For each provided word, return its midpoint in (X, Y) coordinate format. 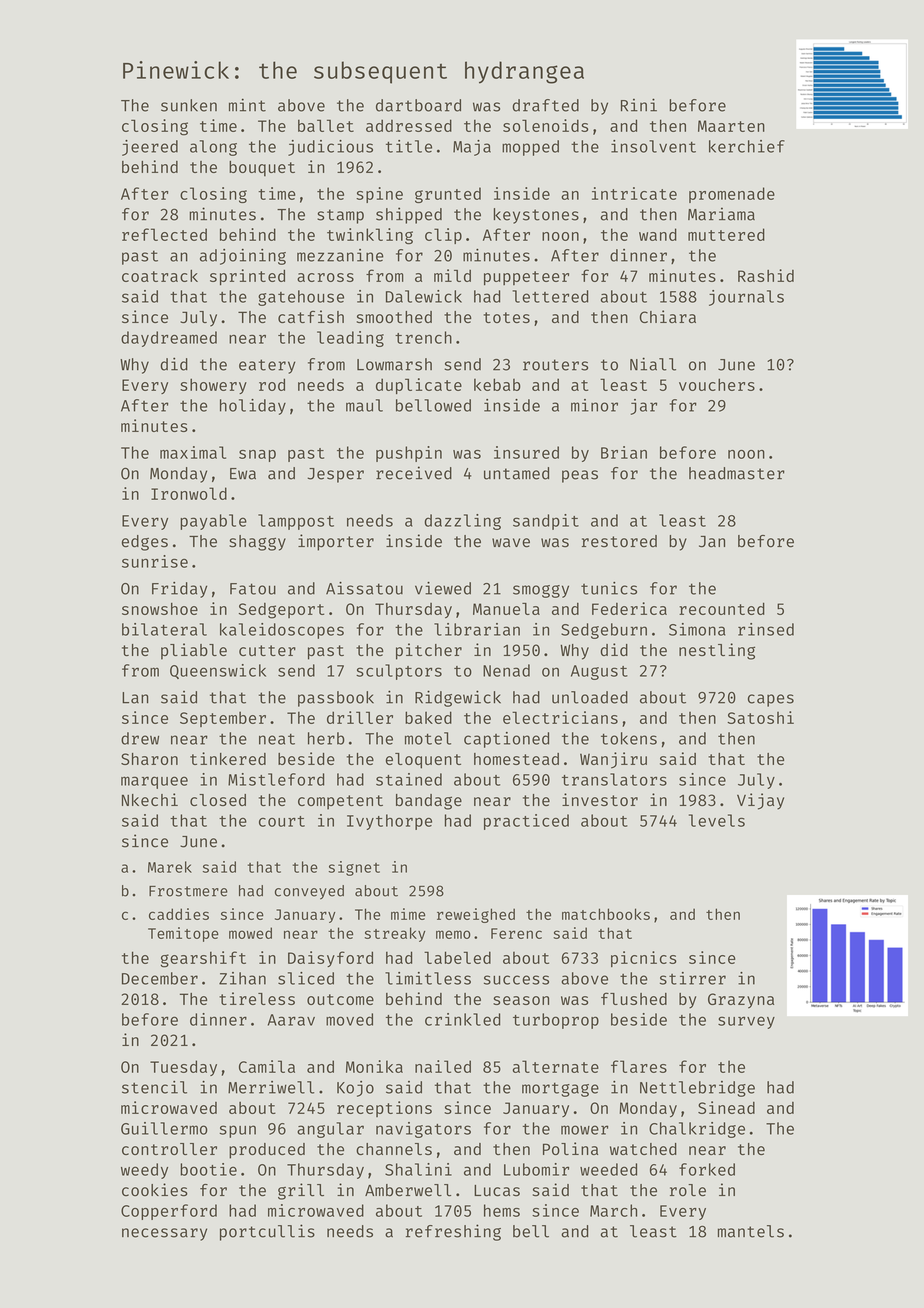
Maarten (731, 126)
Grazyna (741, 1001)
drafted (546, 105)
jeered (150, 148)
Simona (697, 629)
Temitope (183, 934)
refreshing (453, 1232)
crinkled (463, 1019)
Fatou (253, 589)
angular (330, 1130)
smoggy (541, 591)
